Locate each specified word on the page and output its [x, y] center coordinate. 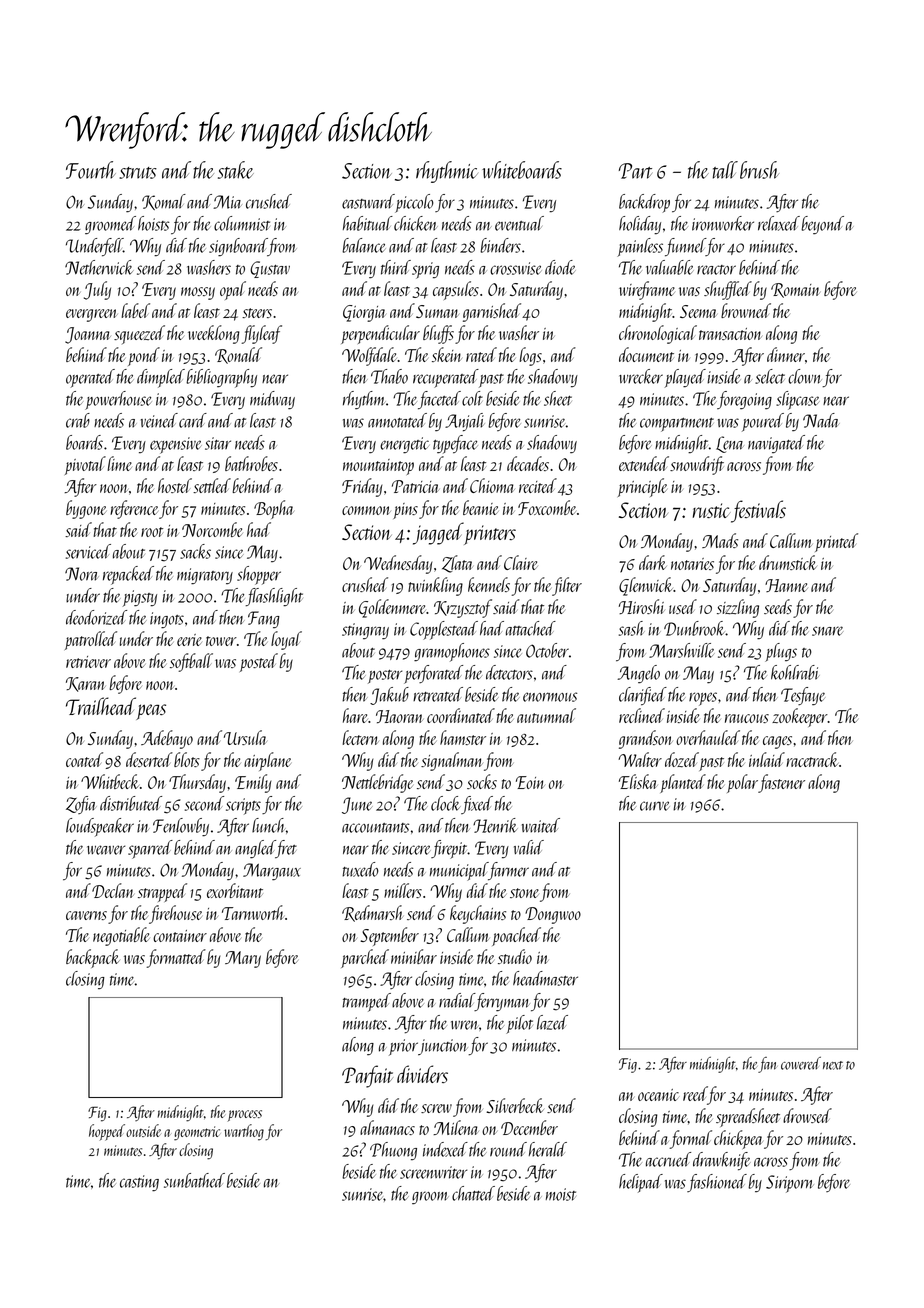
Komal [164, 202]
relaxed [779, 223]
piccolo [414, 203]
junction [442, 1047]
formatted [176, 958]
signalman [452, 761]
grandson [646, 739]
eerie [189, 640]
